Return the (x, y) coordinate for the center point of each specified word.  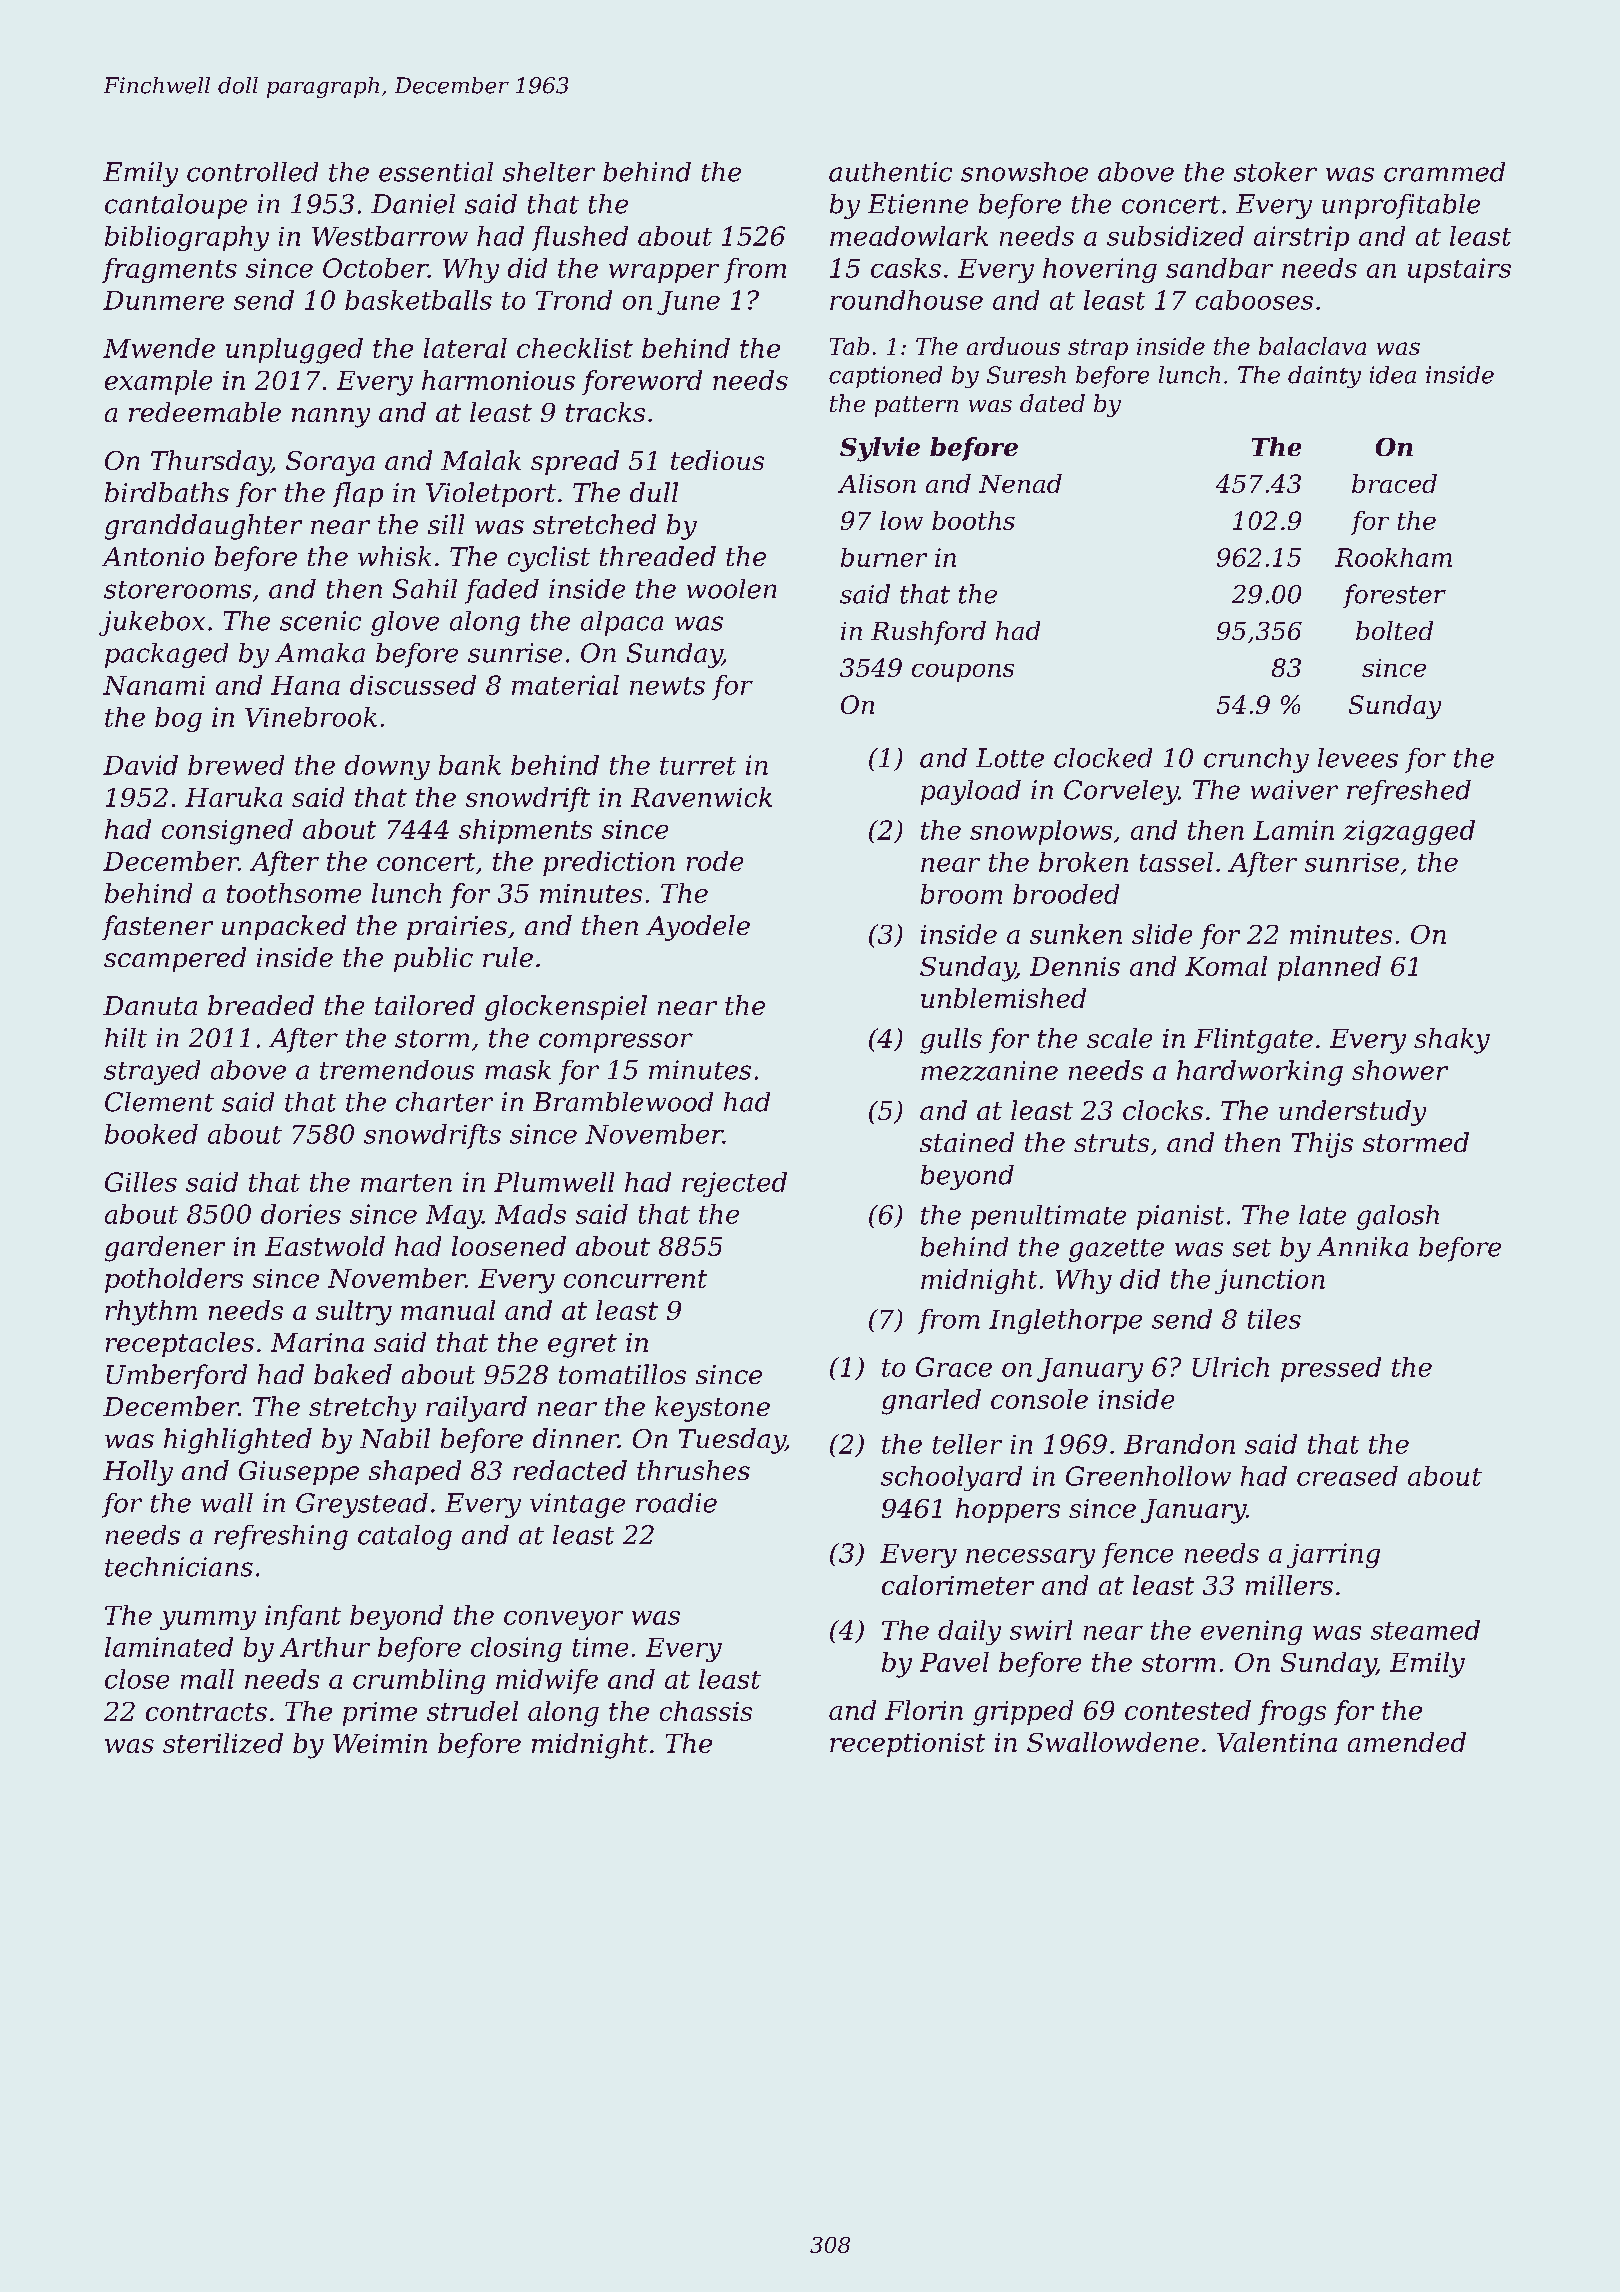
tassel (1176, 862)
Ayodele (698, 928)
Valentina (1277, 1742)
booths (973, 520)
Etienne (918, 204)
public (433, 959)
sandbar (1219, 268)
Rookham (1393, 557)
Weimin (380, 1743)
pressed (1331, 1369)
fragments (169, 270)
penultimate (1048, 1217)
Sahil (425, 589)
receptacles (180, 1344)
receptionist (907, 1745)
